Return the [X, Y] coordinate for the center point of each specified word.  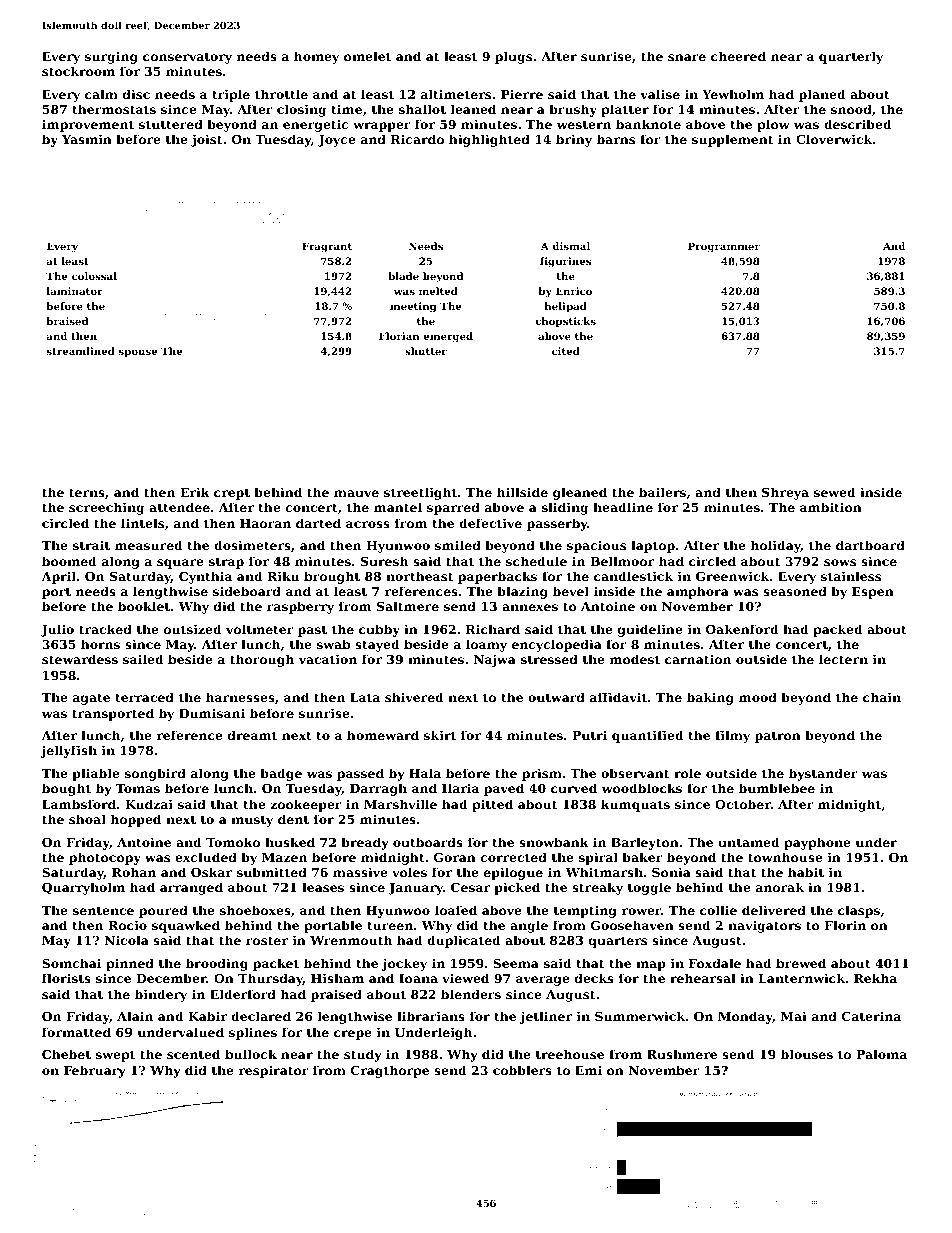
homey [316, 57]
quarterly [851, 57]
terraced [144, 697]
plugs [513, 57]
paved [504, 789]
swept [115, 1056]
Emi [588, 1070]
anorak [780, 887]
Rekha [875, 978]
